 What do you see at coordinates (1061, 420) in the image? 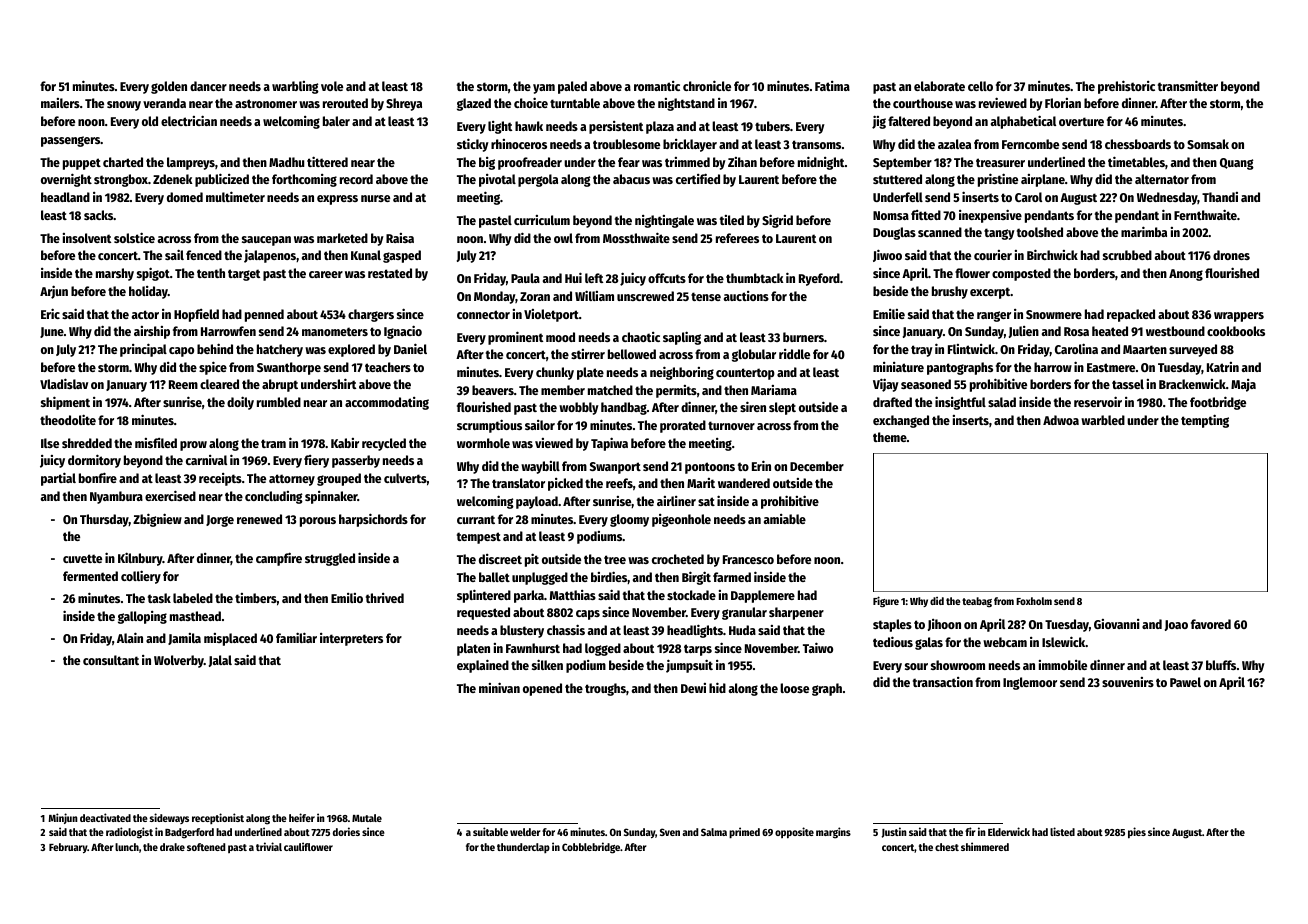
I see `Adwoa` at bounding box center [1061, 420].
